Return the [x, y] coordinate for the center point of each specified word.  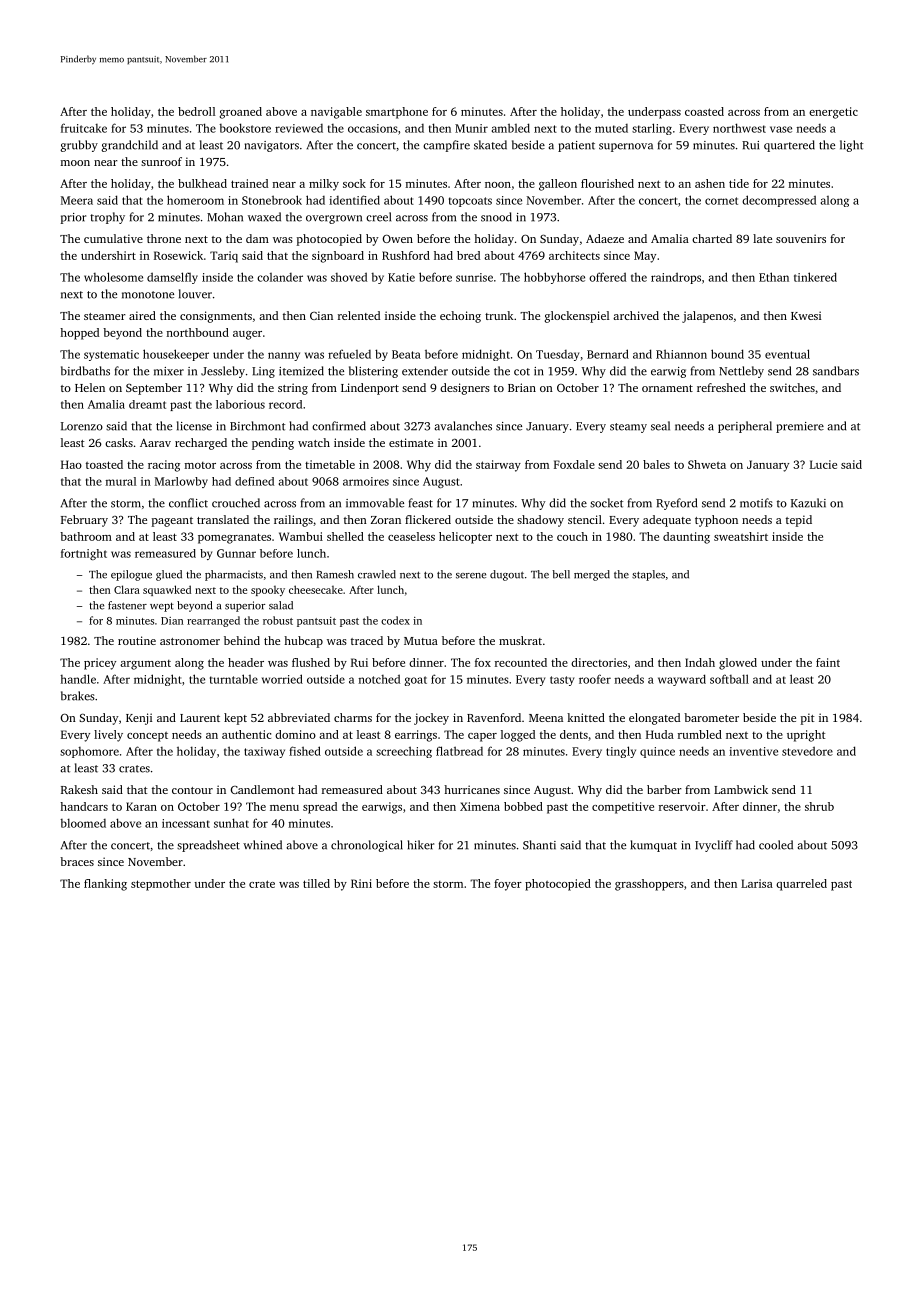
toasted [104, 464]
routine [137, 640]
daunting [686, 538]
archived [636, 315]
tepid [799, 521]
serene [471, 576]
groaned [240, 113]
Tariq [224, 257]
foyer [508, 885]
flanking [105, 885]
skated [490, 145]
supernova [626, 147]
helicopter [465, 538]
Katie [401, 277]
